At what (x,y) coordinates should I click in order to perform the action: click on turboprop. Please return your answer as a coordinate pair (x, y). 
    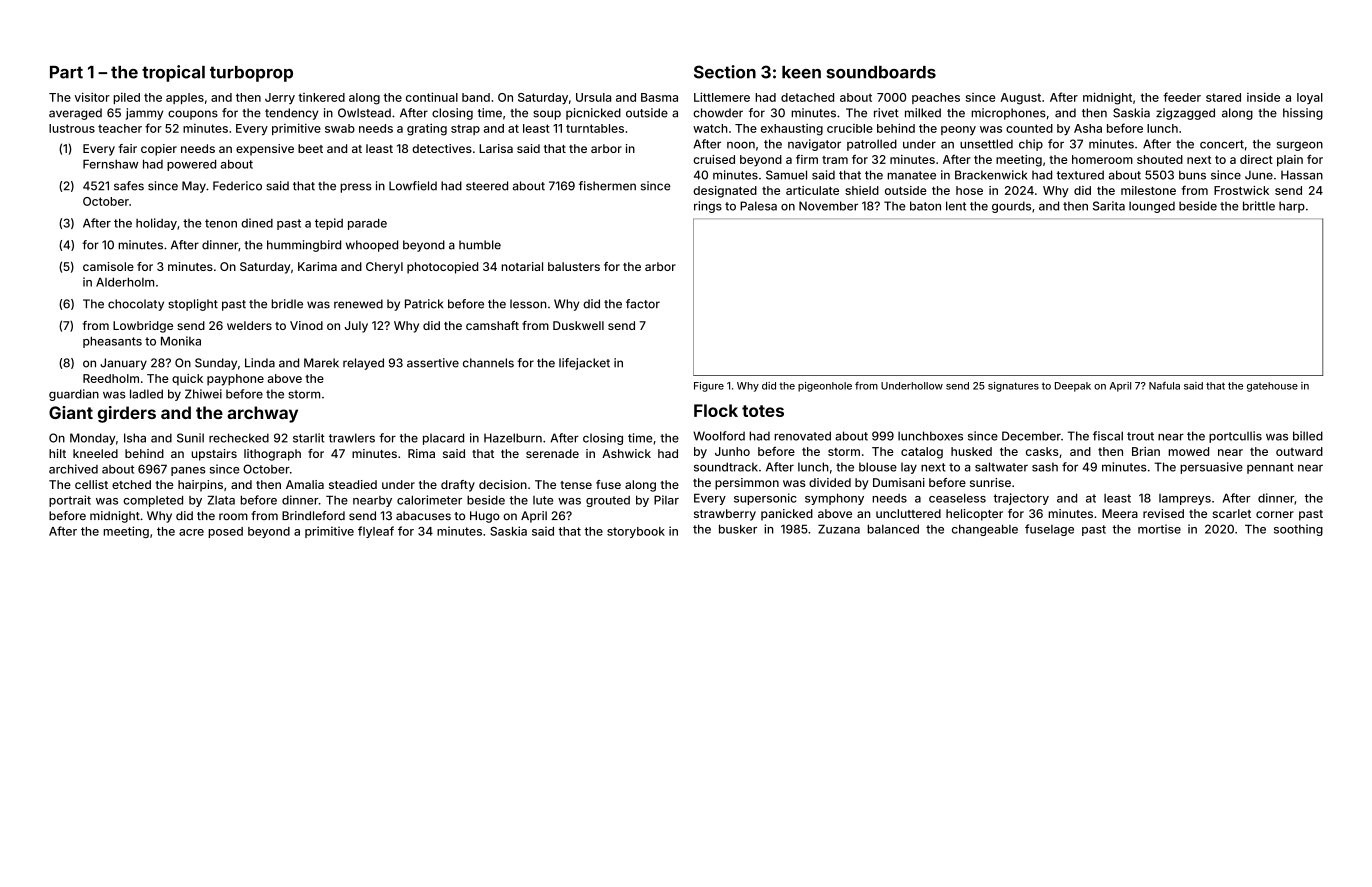
    Looking at the image, I should click on (251, 74).
